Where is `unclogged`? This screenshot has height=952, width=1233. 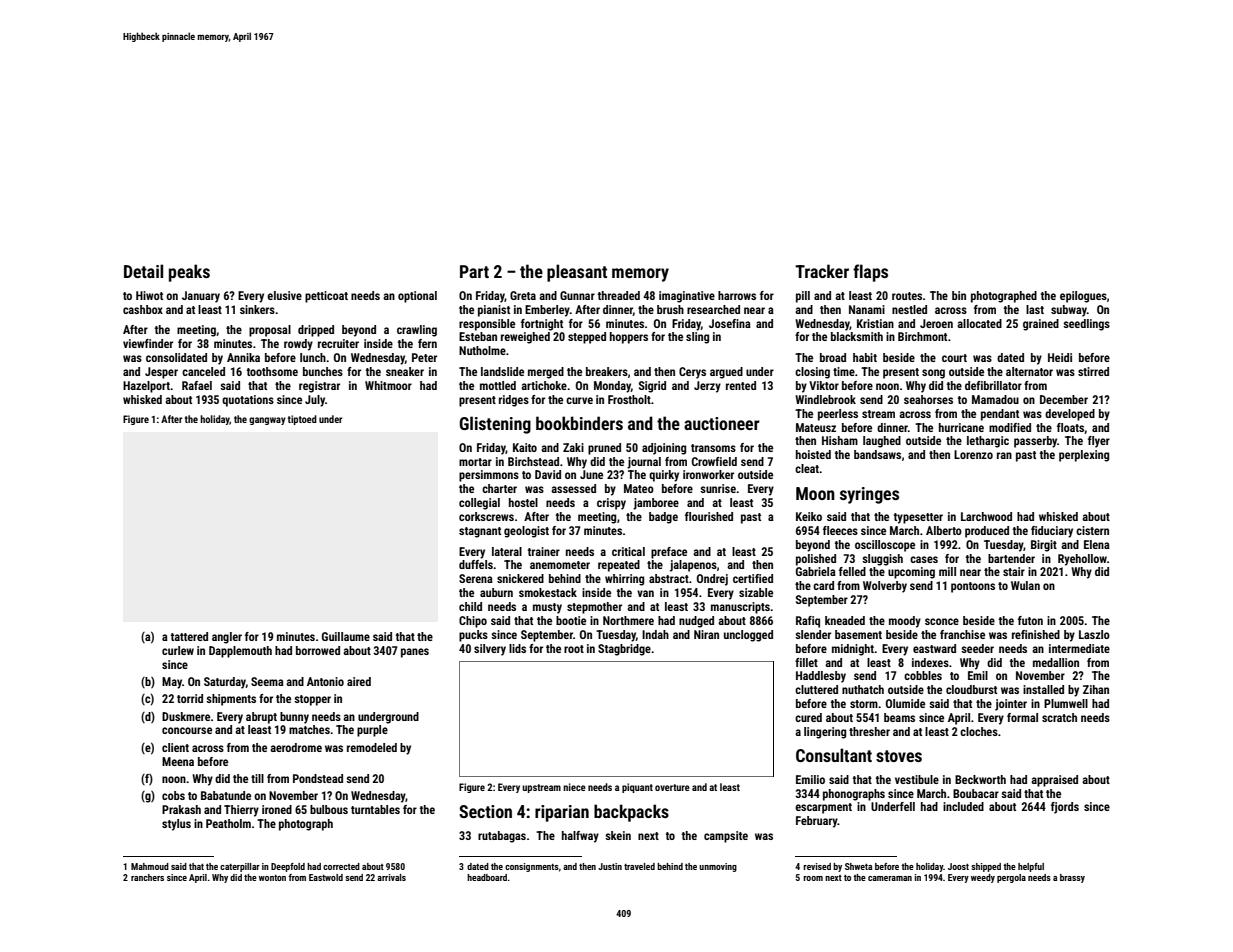
unclogged is located at coordinates (748, 636).
